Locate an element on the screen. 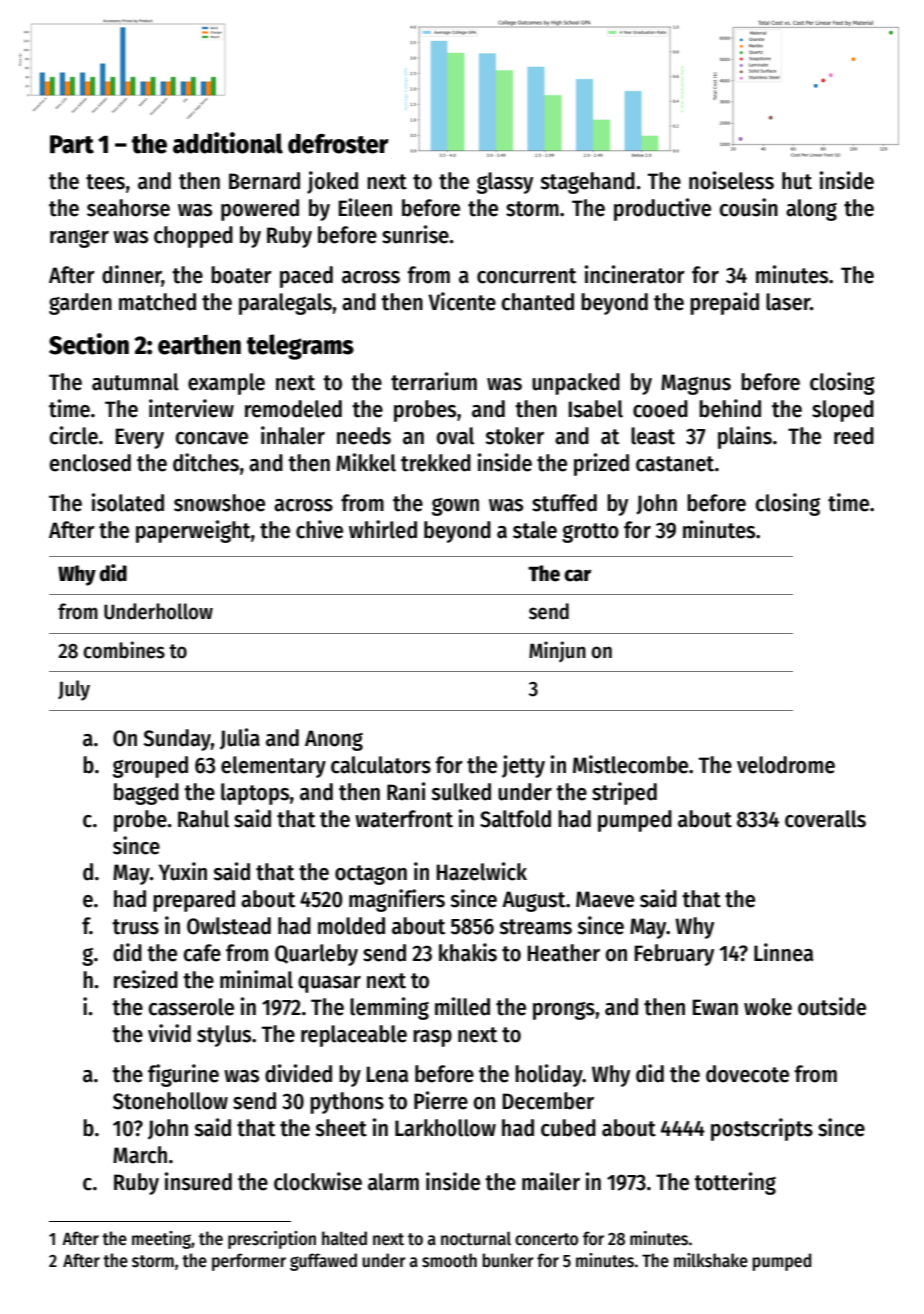 This screenshot has height=1314, width=924. laser is located at coordinates (788, 302).
